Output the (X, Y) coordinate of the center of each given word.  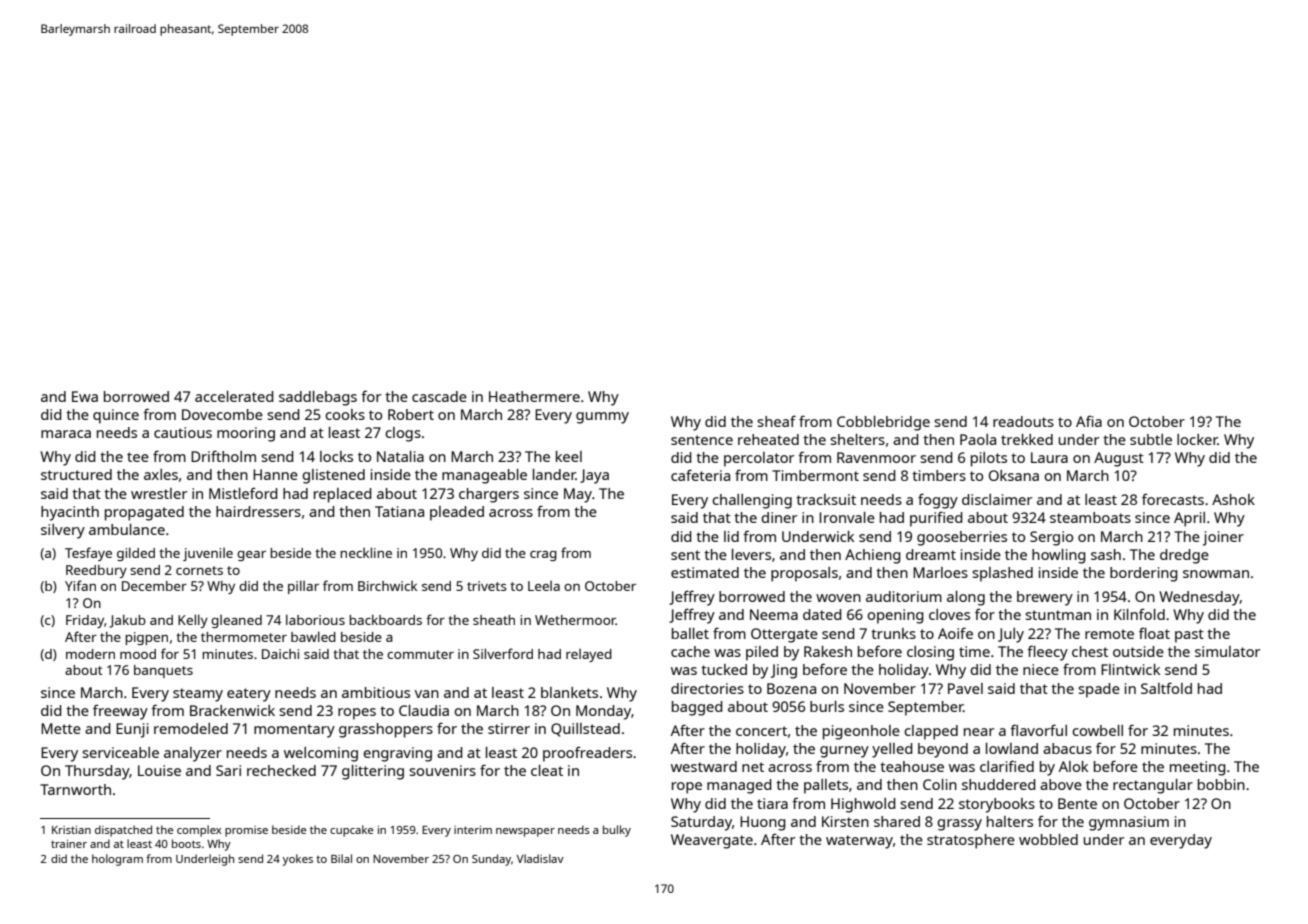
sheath (494, 620)
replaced (343, 495)
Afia (1089, 421)
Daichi (280, 654)
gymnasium (1129, 823)
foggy (938, 501)
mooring (246, 434)
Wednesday (1199, 598)
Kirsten (845, 821)
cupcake (351, 831)
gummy (602, 418)
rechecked (281, 770)
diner (779, 517)
